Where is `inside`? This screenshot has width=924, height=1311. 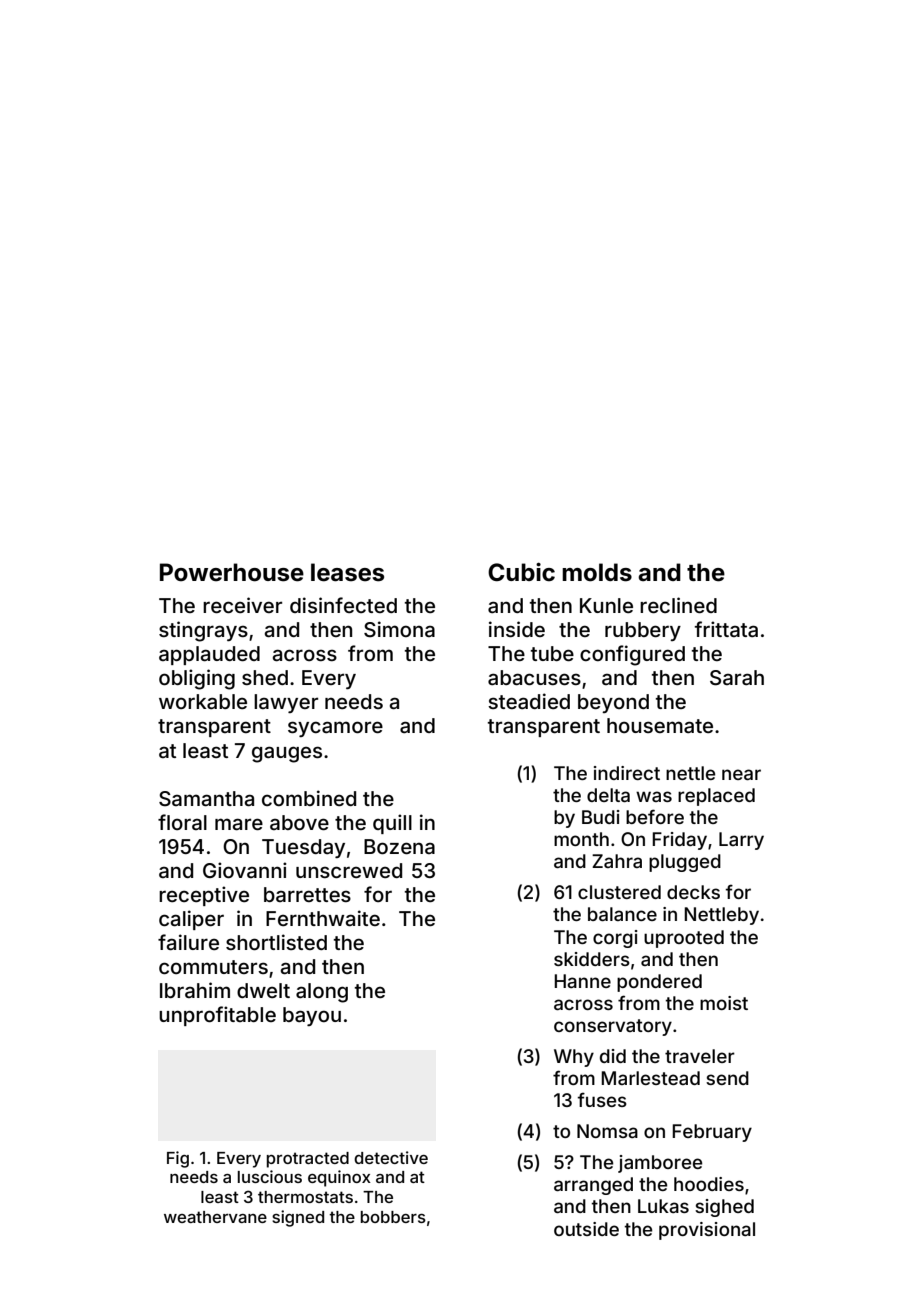
inside is located at coordinates (517, 629).
